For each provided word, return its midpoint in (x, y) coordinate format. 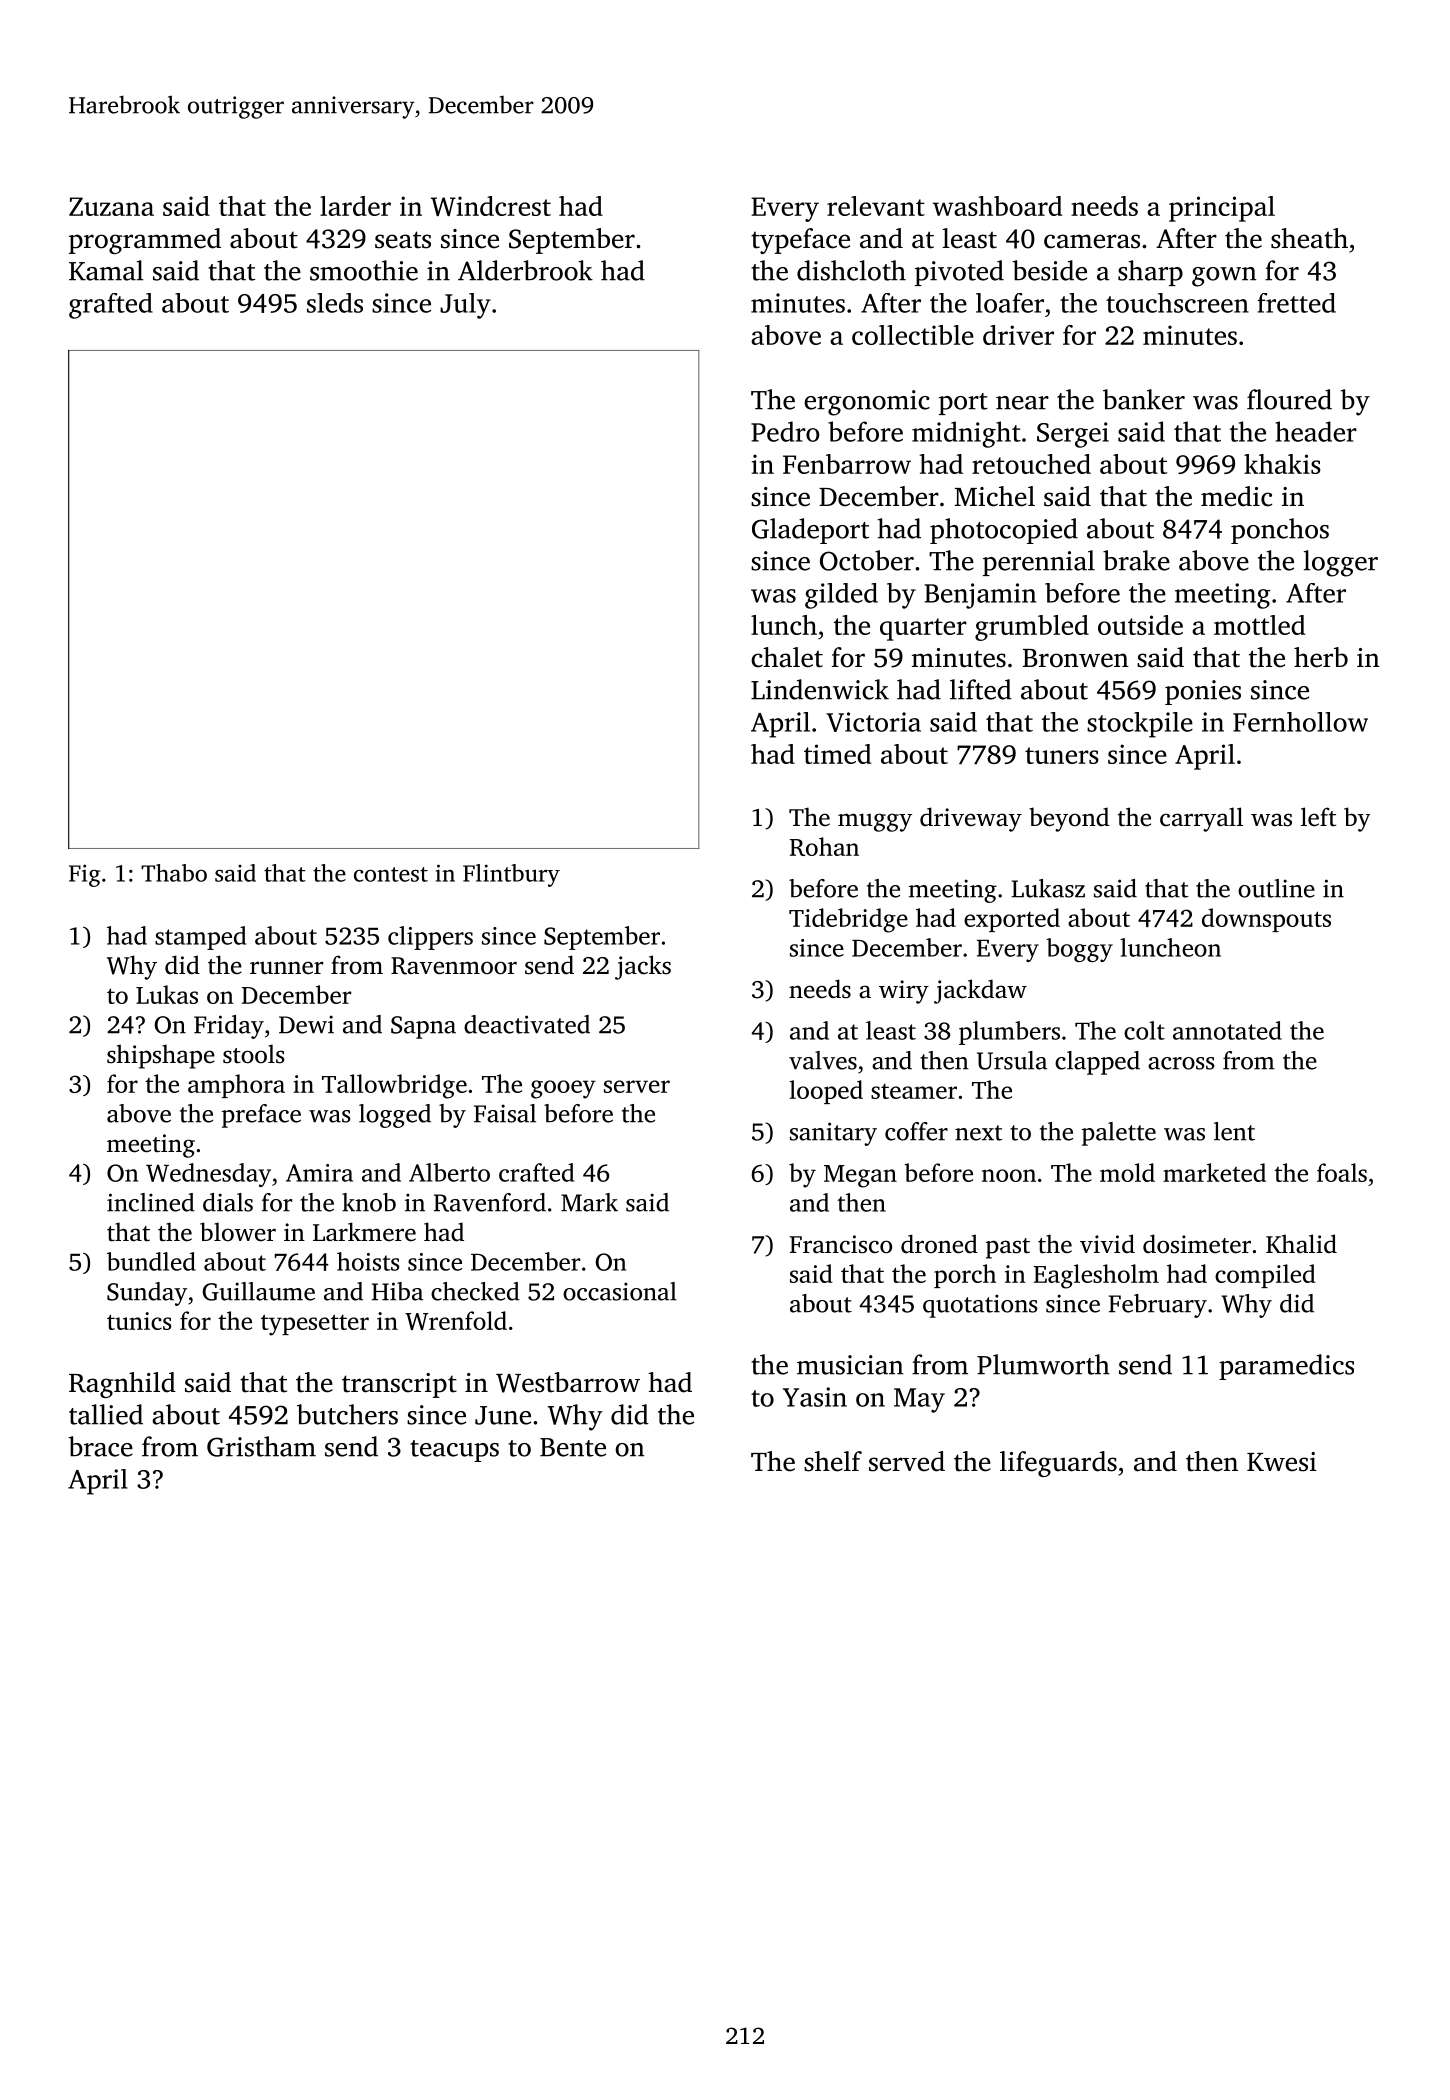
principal (1222, 209)
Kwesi (1282, 1462)
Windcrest (491, 206)
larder (355, 206)
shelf (833, 1461)
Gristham (261, 1446)
